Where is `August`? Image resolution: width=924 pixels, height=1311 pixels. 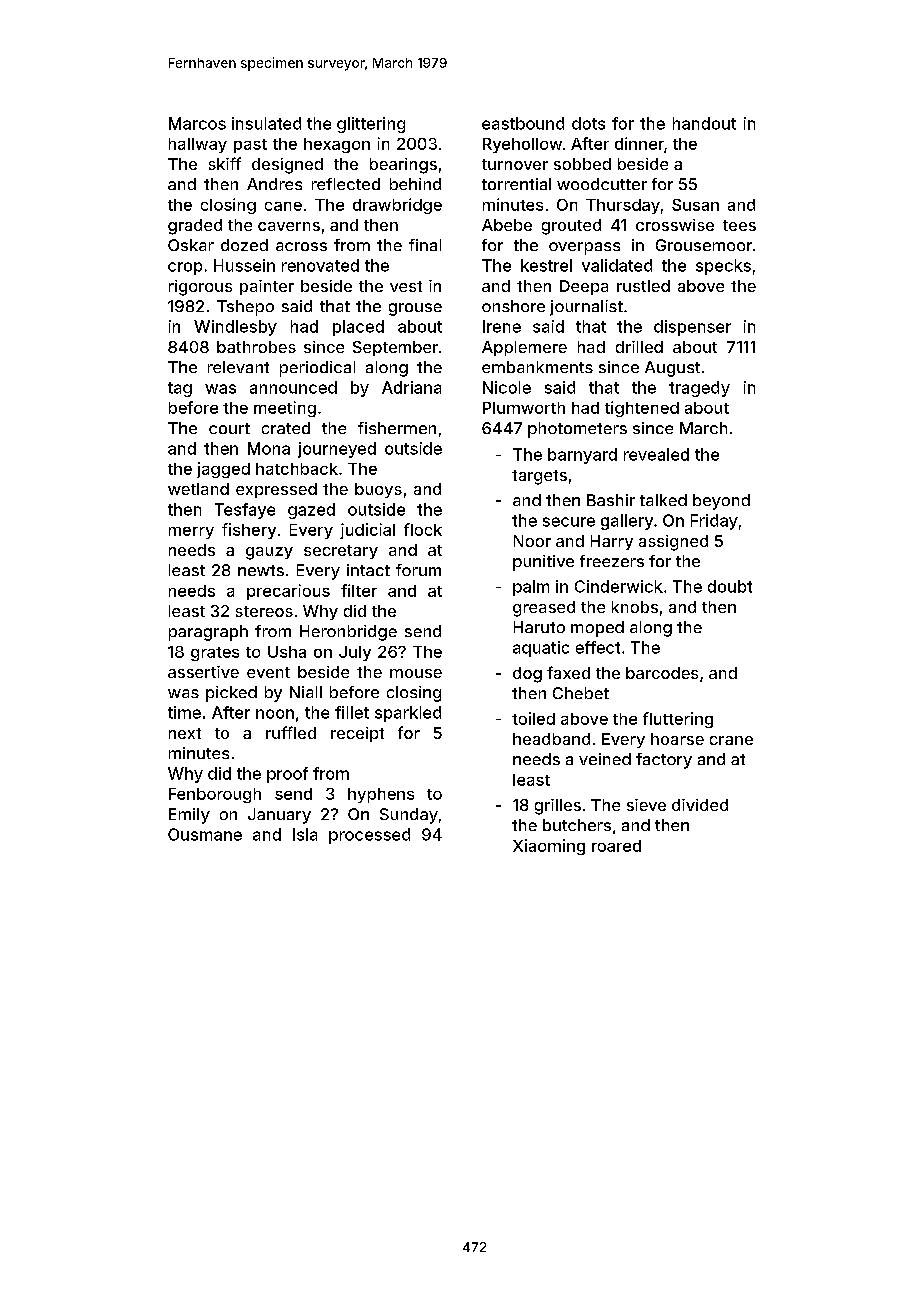
August is located at coordinates (672, 369).
